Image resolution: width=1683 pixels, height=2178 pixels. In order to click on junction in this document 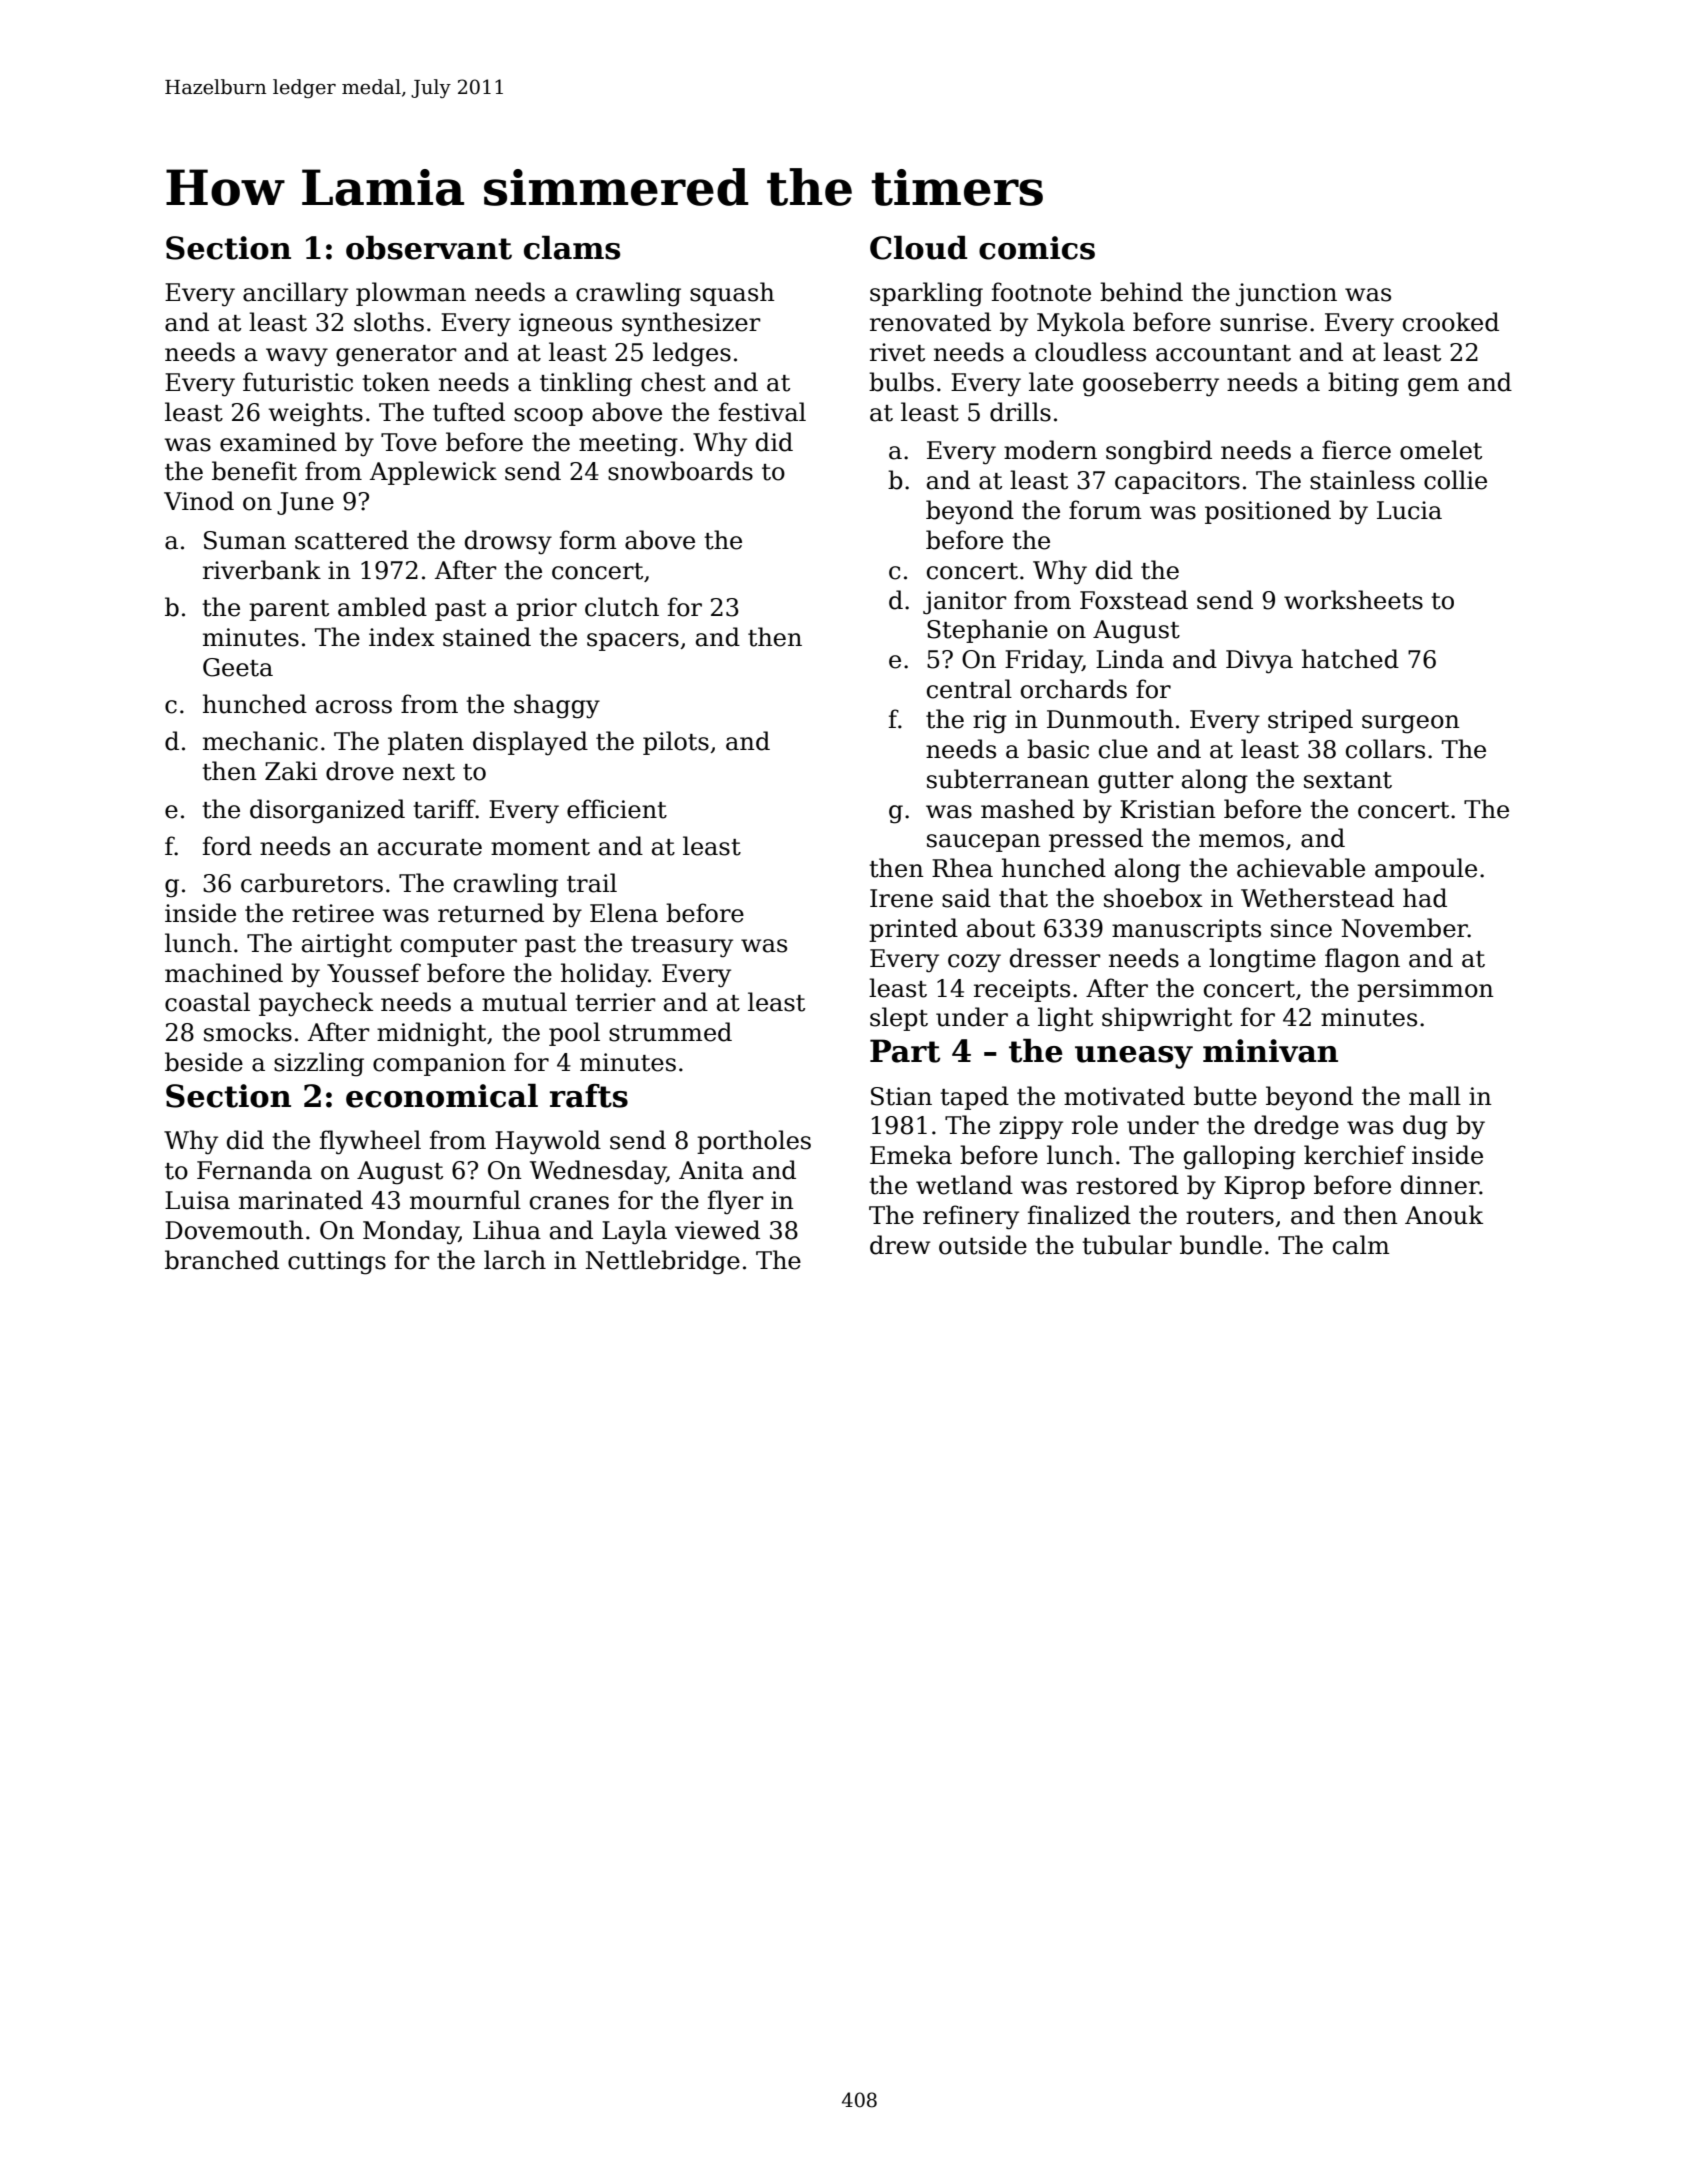, I will do `click(1286, 295)`.
